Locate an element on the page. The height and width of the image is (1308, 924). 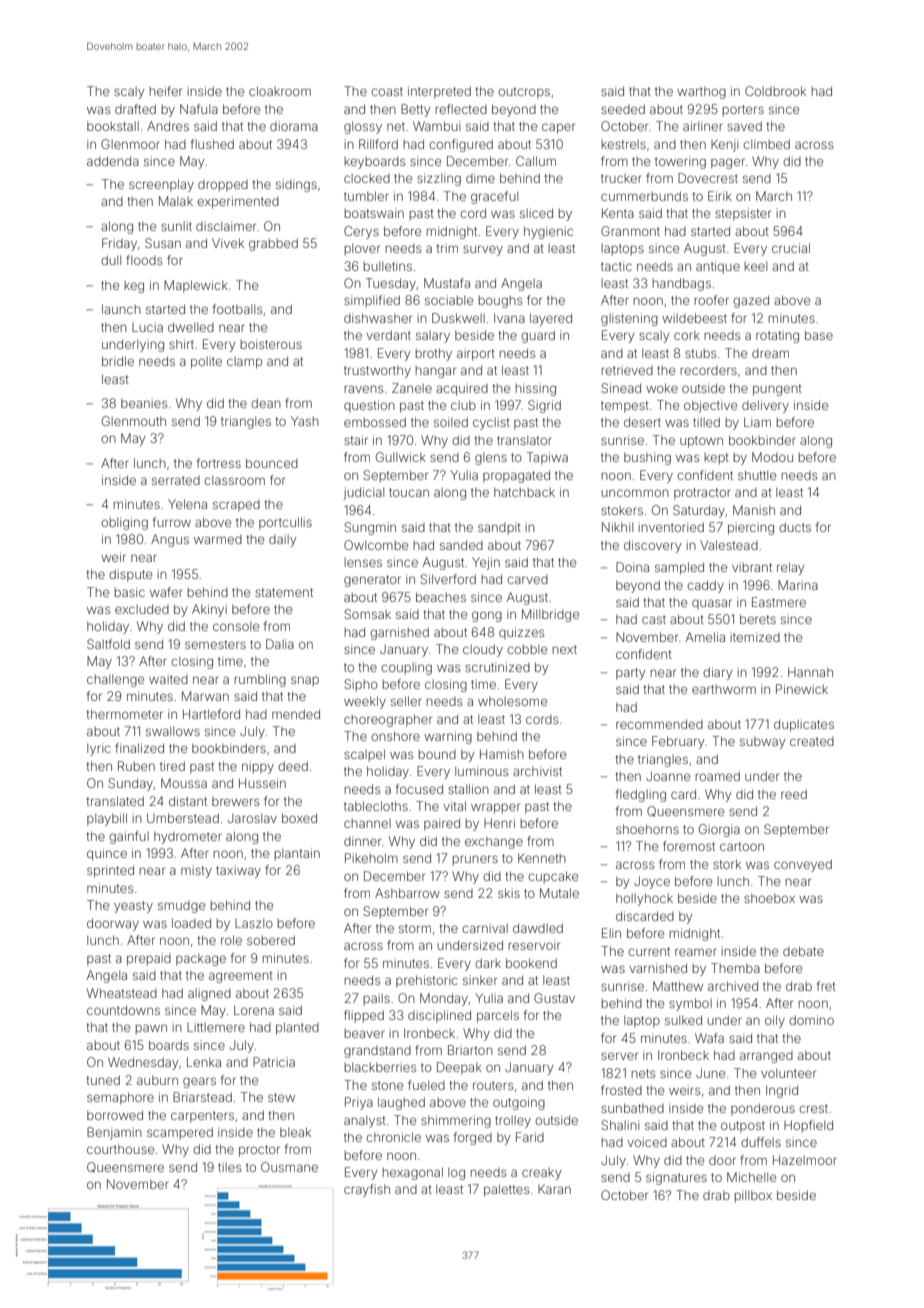
Hazelmoor is located at coordinates (805, 1160).
